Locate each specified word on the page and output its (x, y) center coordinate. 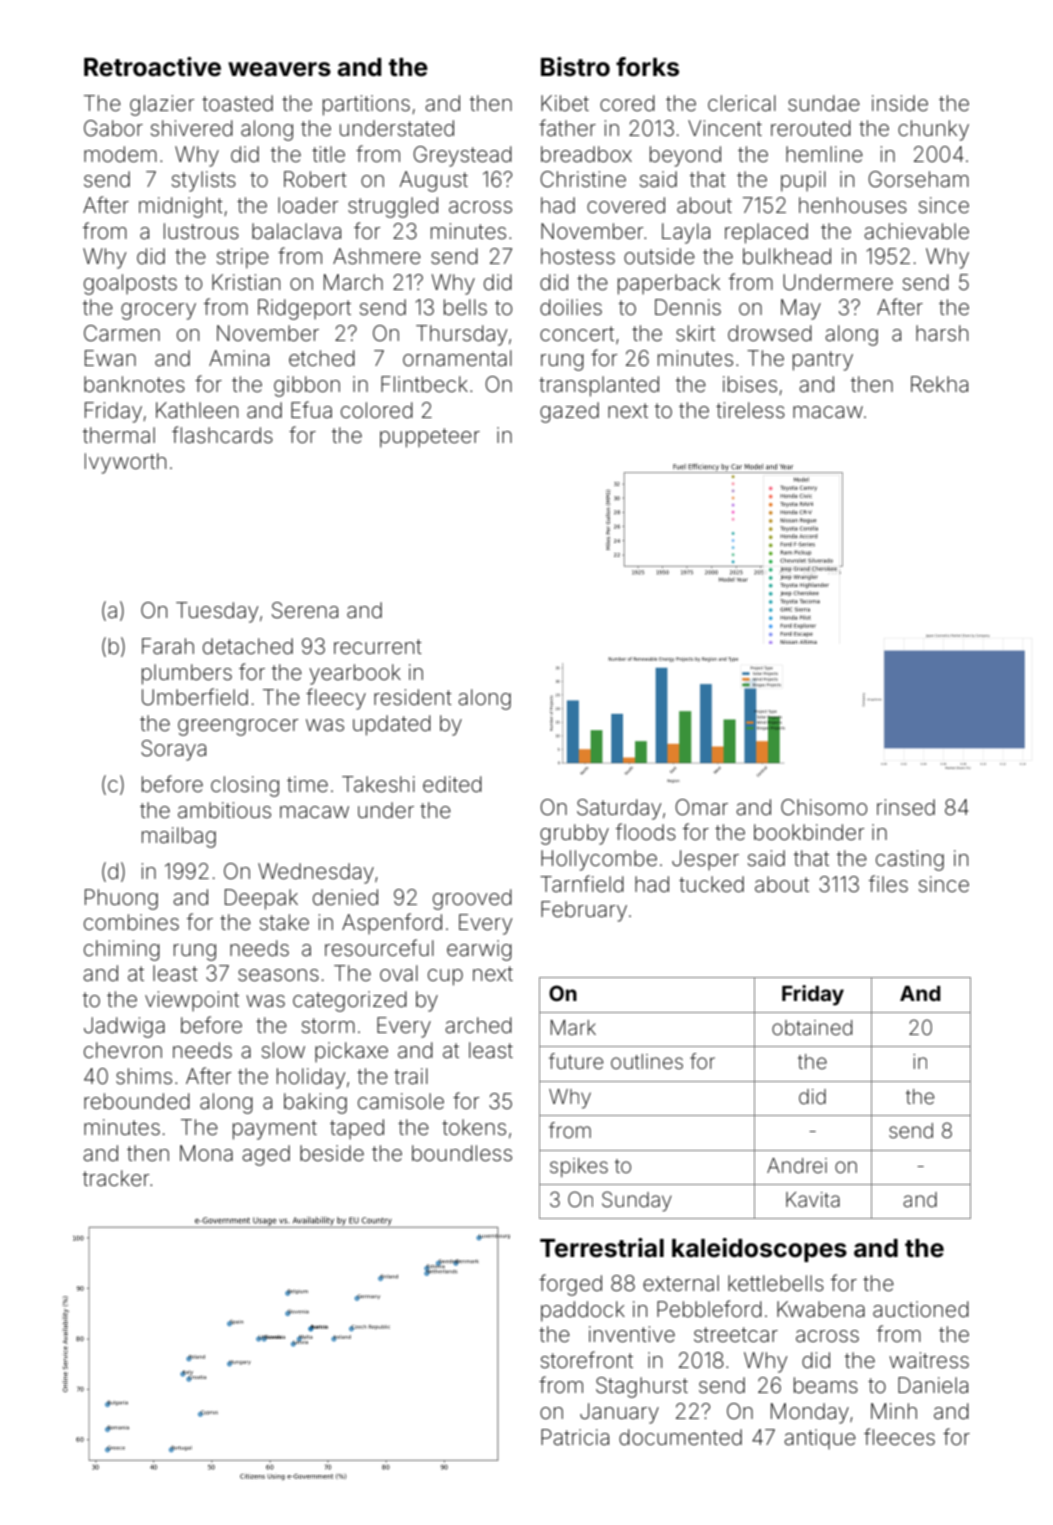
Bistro (575, 67)
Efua (311, 409)
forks (647, 67)
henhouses (853, 205)
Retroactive (152, 67)
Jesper (705, 860)
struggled (393, 207)
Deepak (261, 899)
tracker (116, 1178)
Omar (701, 807)
